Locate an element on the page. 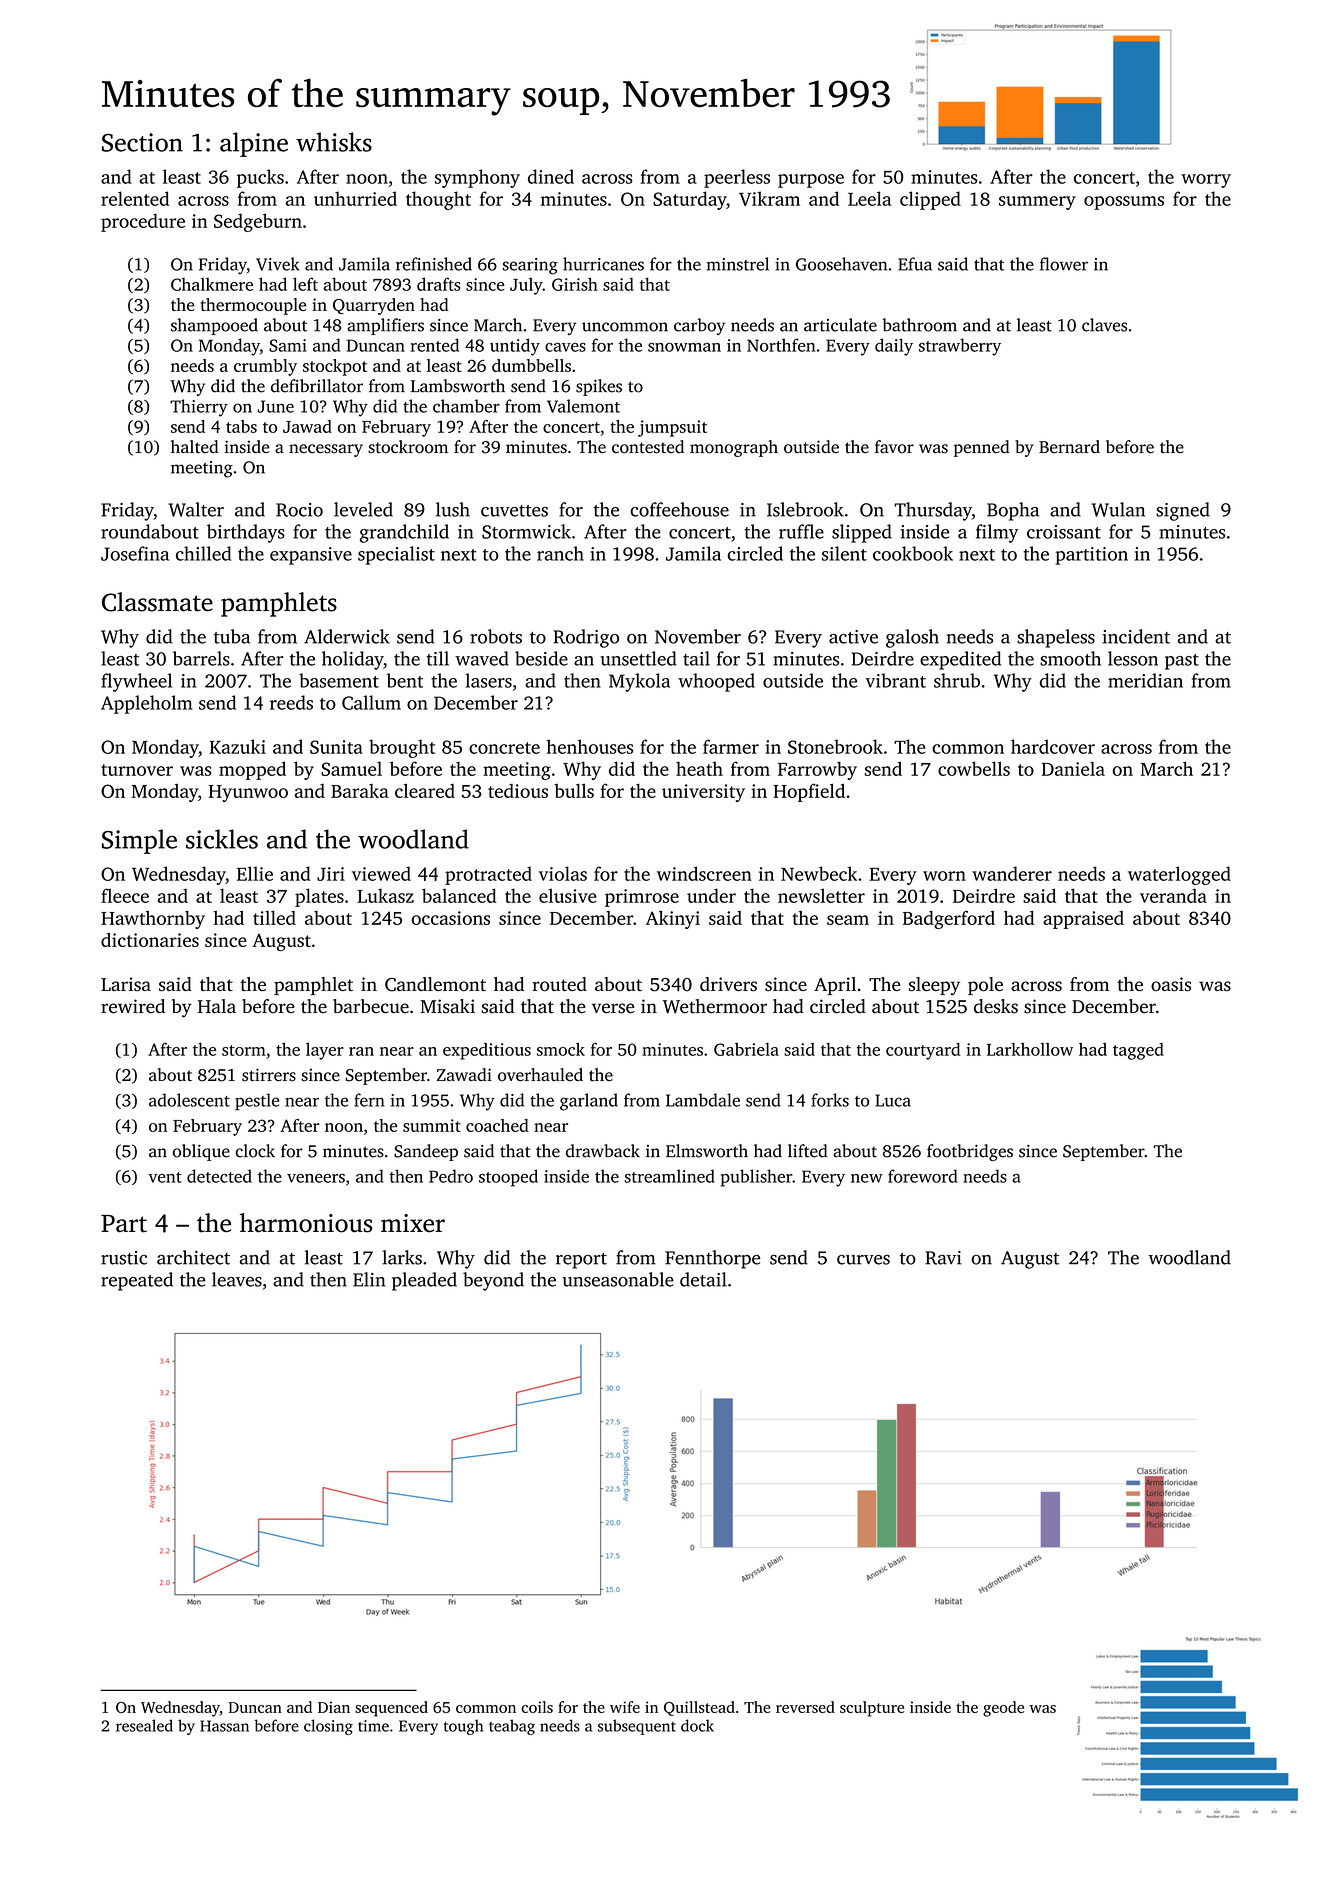 This image has width=1332, height=1884. clock is located at coordinates (255, 1151).
